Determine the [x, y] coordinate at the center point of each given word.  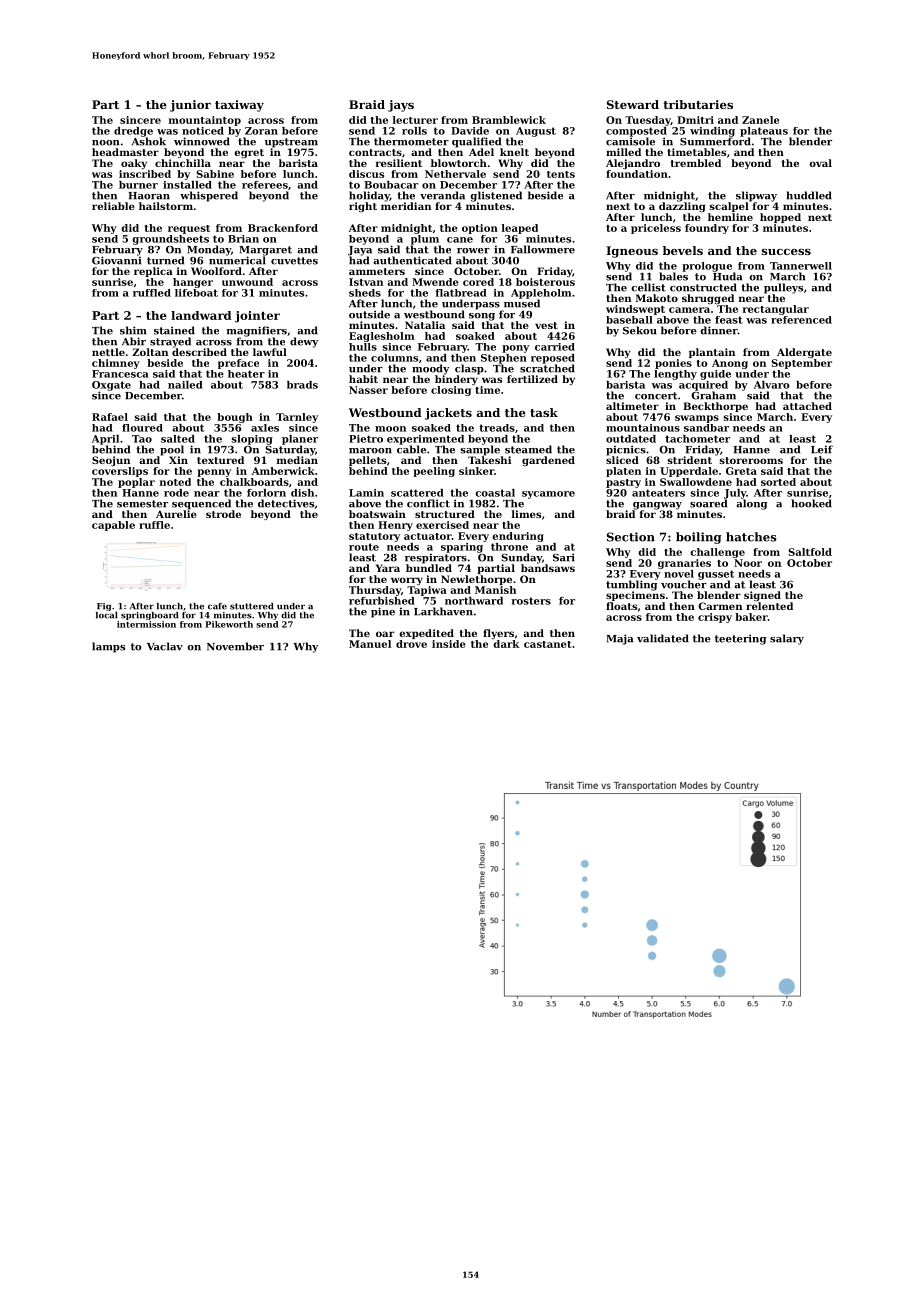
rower [473, 251]
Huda [727, 276]
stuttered [252, 606]
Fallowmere [543, 249]
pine [383, 612]
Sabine [215, 174]
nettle [108, 352]
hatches [751, 537]
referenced [801, 320]
